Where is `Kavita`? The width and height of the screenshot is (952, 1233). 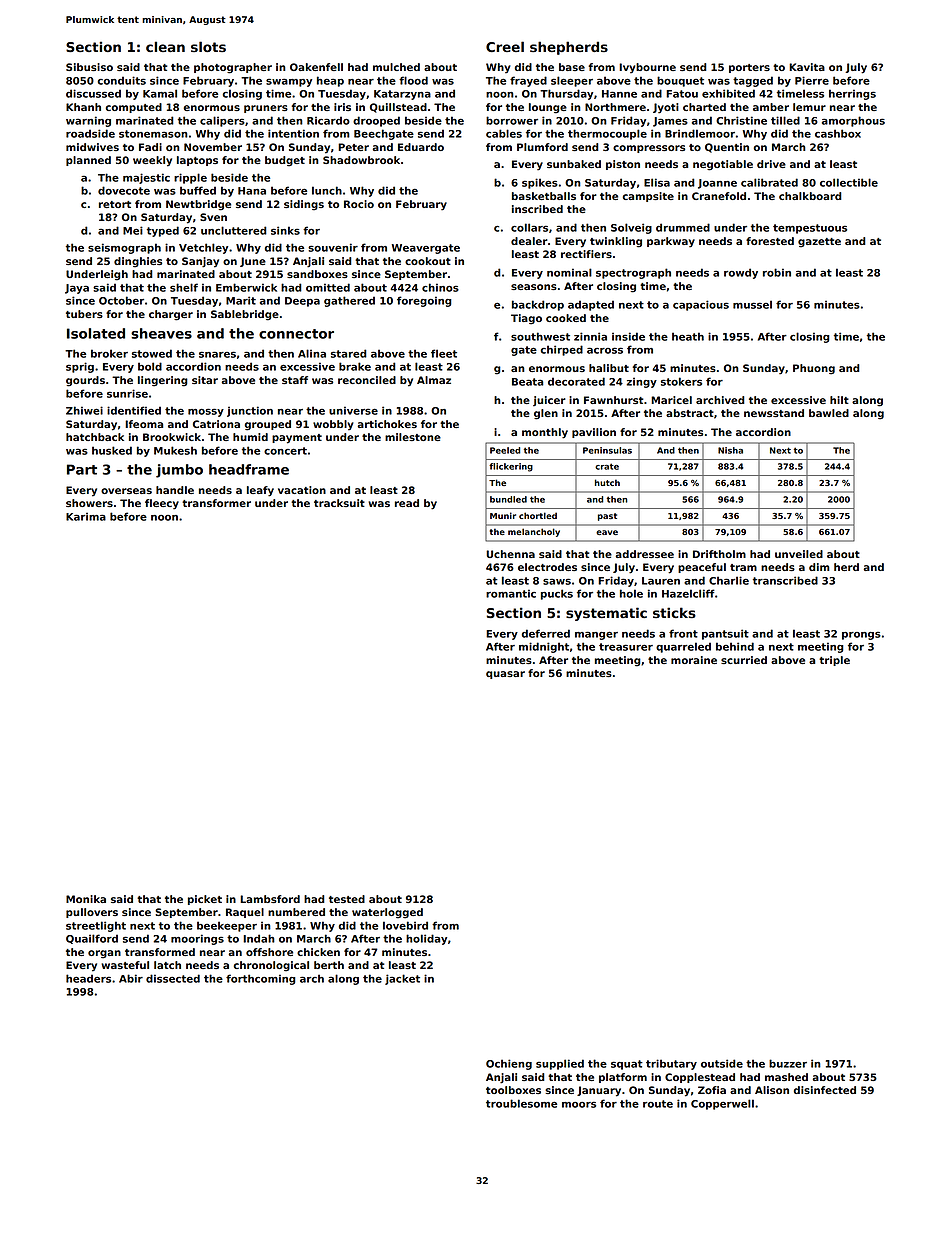
Kavita is located at coordinates (807, 67).
